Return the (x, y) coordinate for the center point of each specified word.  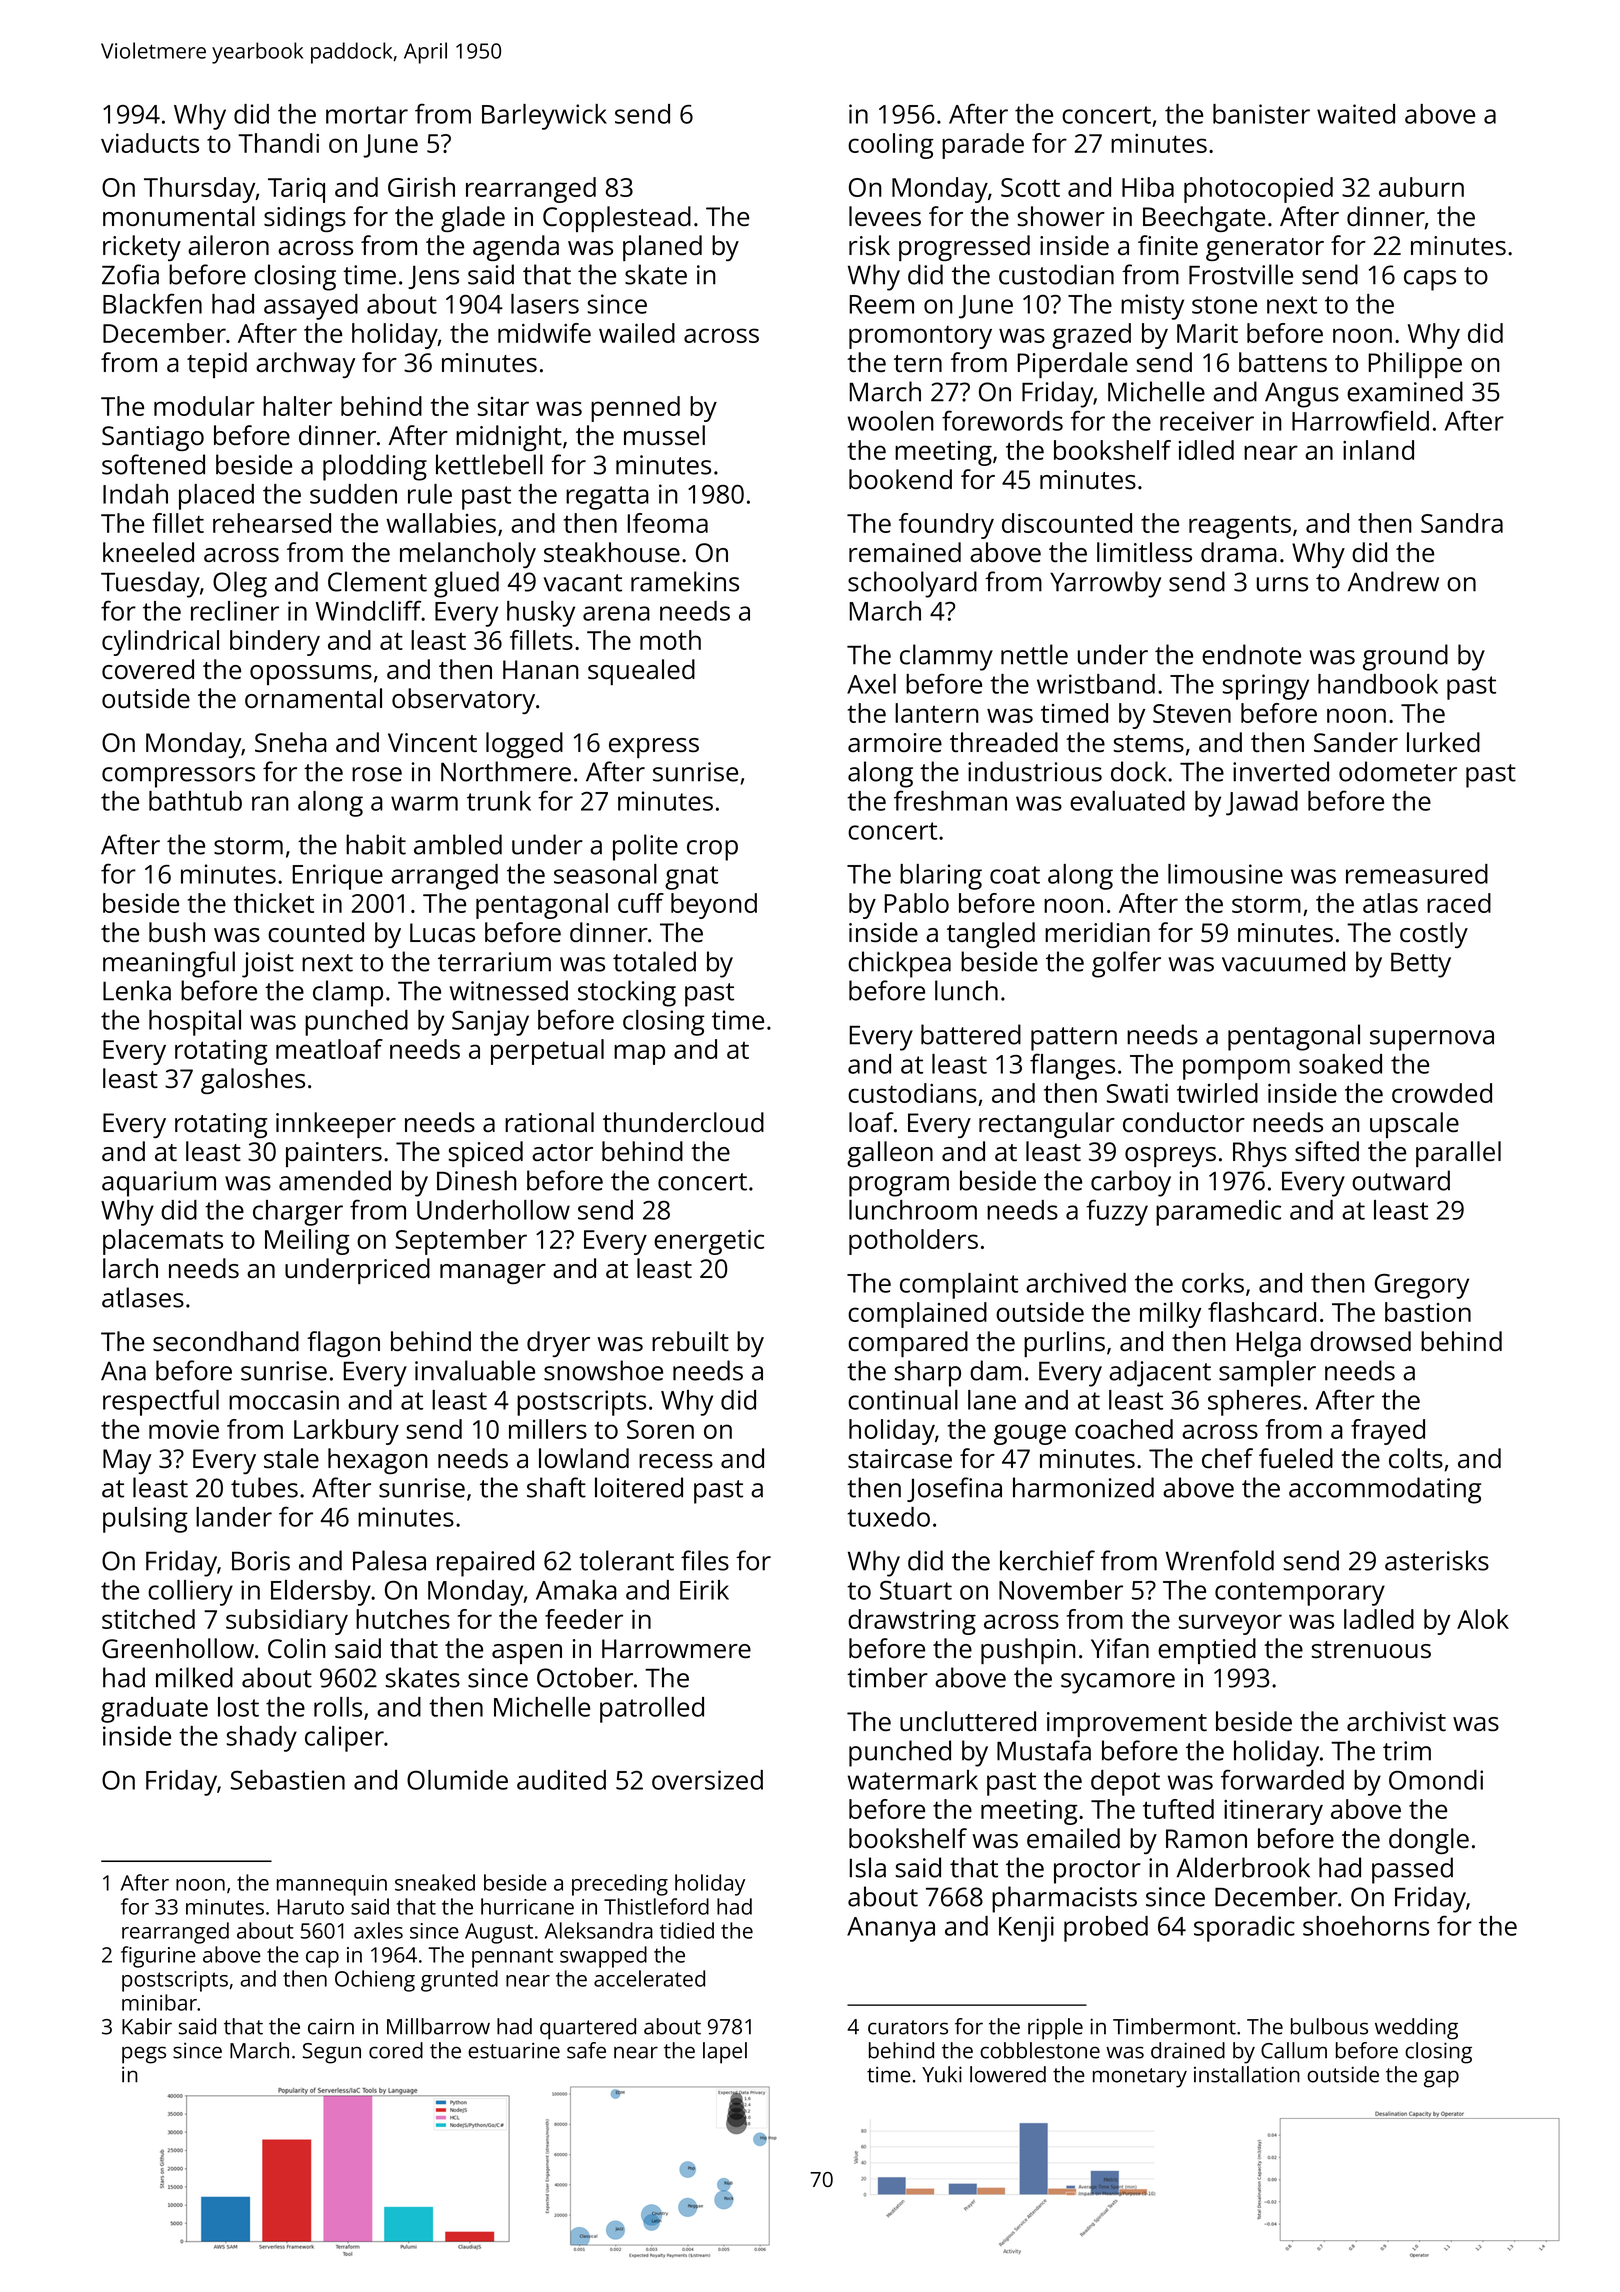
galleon (890, 1154)
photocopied (1258, 190)
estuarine (514, 2050)
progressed (964, 248)
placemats (163, 1242)
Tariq (296, 190)
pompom (1236, 1069)
